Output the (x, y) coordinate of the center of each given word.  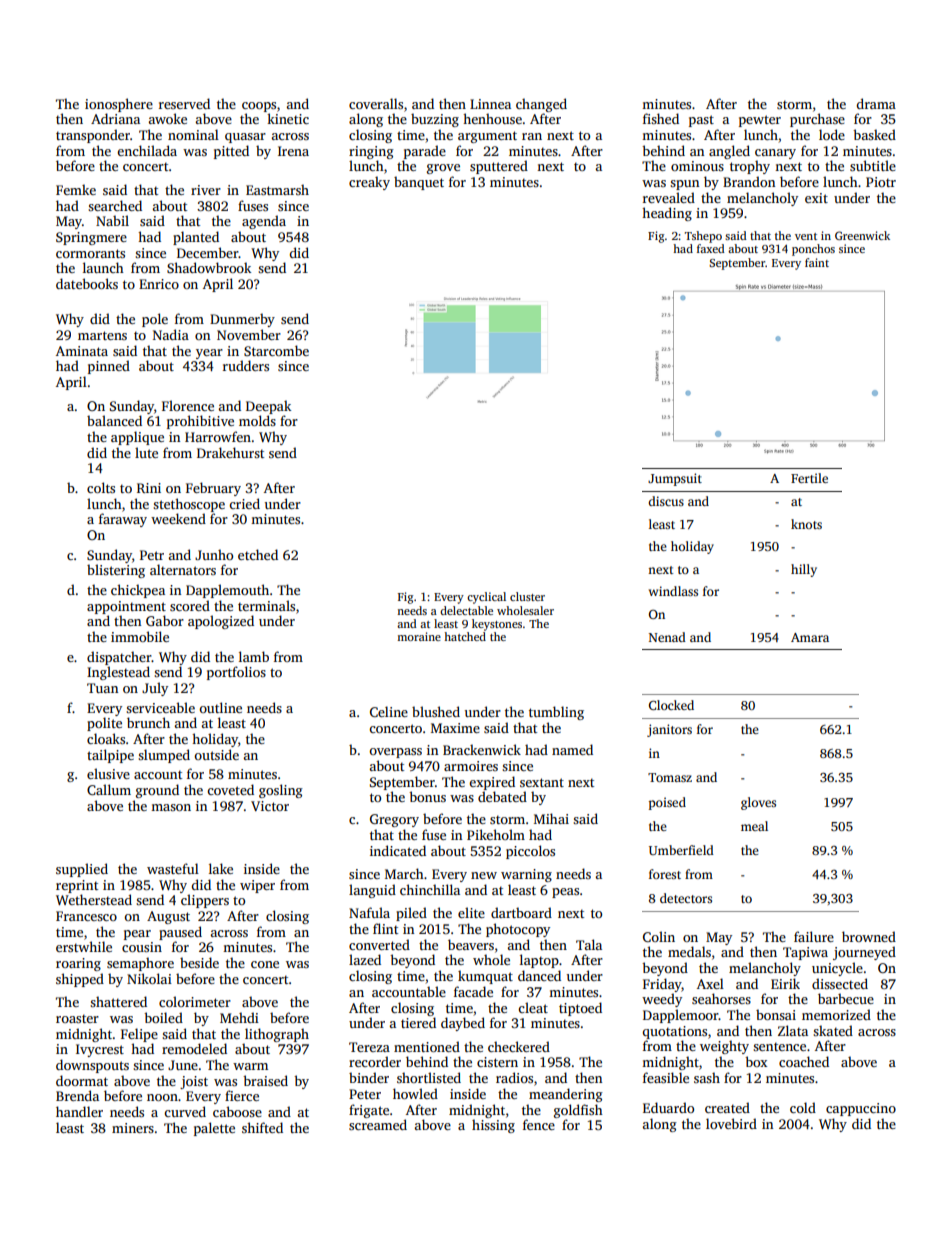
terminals (266, 605)
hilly (804, 570)
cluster (527, 596)
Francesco (86, 916)
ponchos (813, 250)
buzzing (435, 120)
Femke (76, 189)
